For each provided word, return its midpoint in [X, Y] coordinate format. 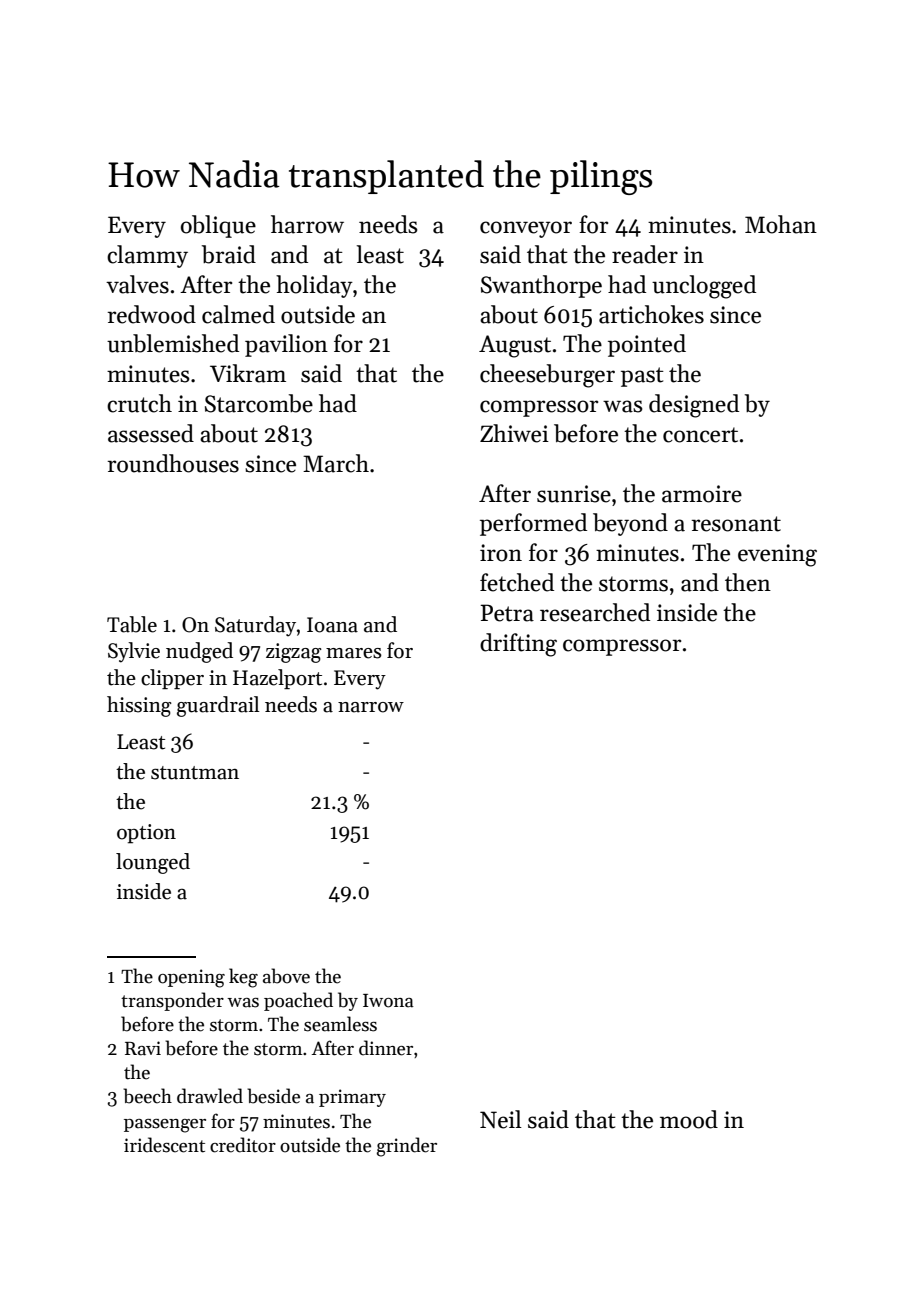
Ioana [332, 625]
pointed [647, 345]
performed [533, 524]
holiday [314, 286]
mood [689, 1119]
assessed [151, 433]
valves [137, 284]
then [748, 582]
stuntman [195, 773]
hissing [139, 706]
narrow [371, 707]
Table [132, 624]
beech [147, 1096]
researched [595, 612]
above [286, 976]
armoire [702, 494]
